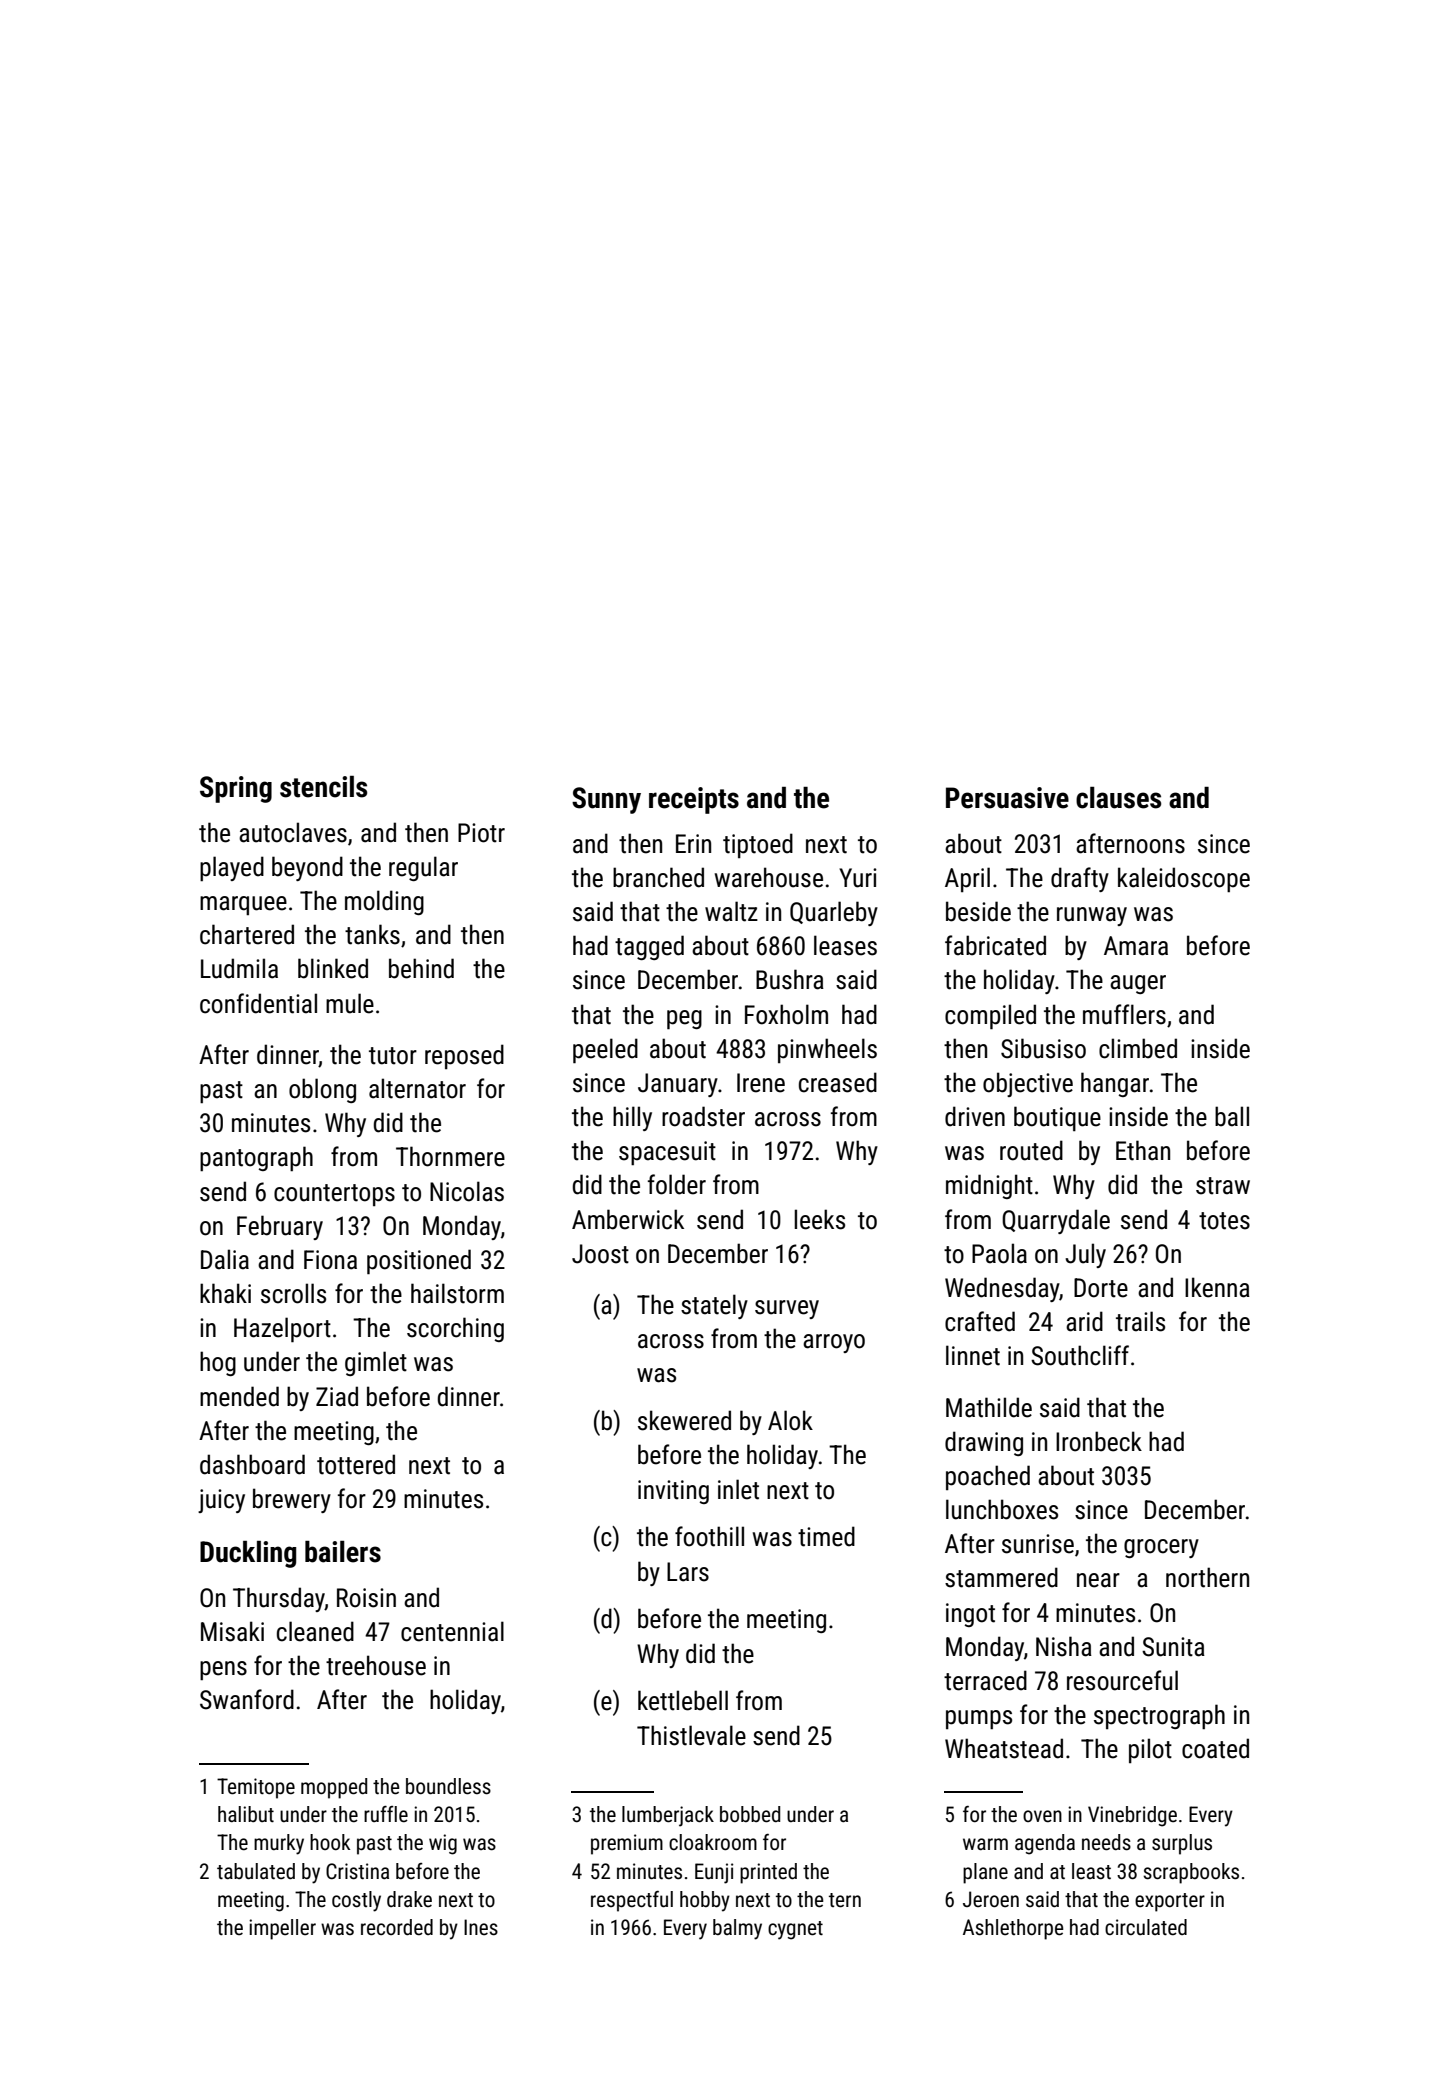 The width and height of the screenshot is (1450, 2100). What do you see at coordinates (256, 1871) in the screenshot?
I see `tabulated` at bounding box center [256, 1871].
